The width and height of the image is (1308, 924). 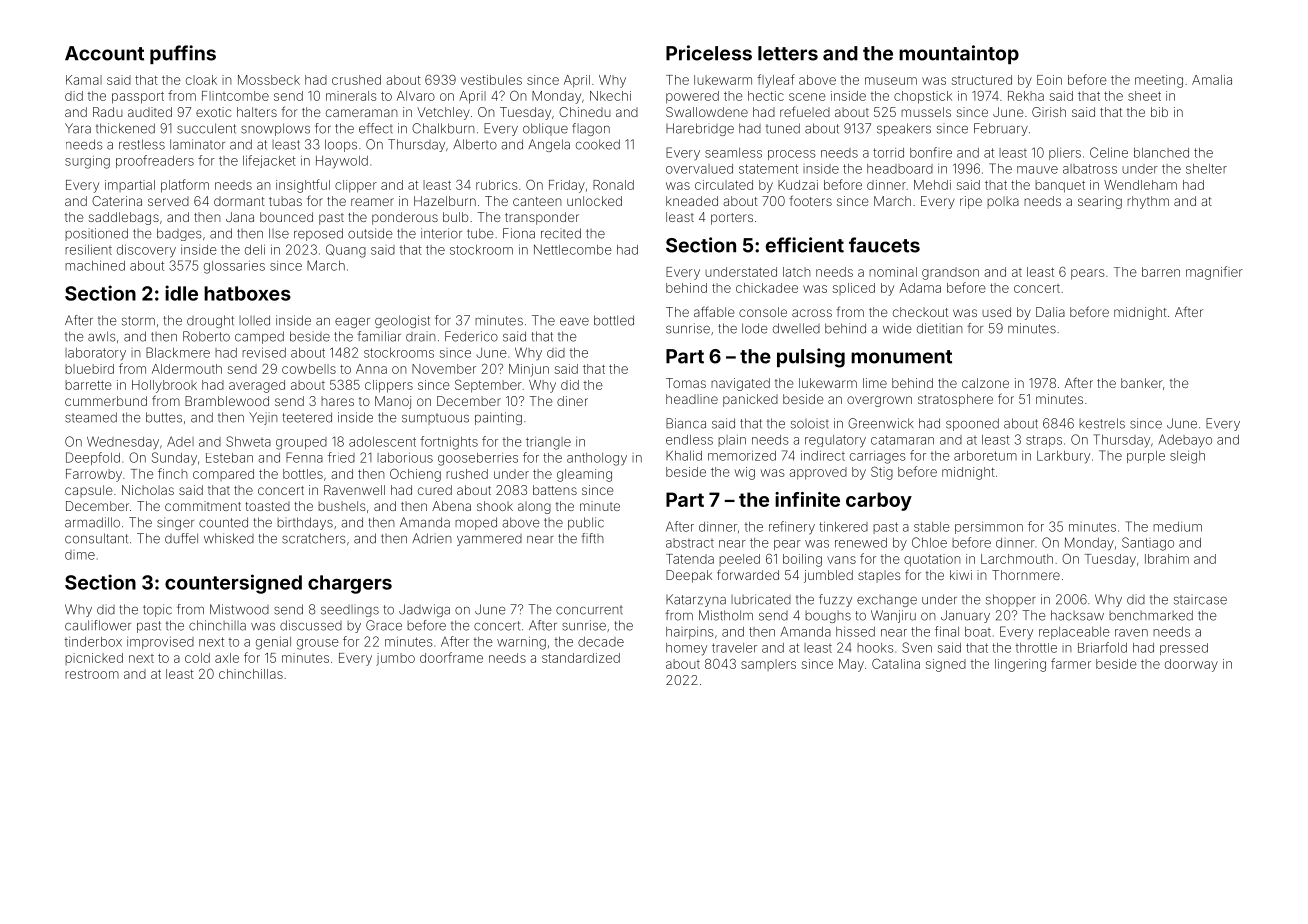 I want to click on toasted, so click(x=267, y=506).
